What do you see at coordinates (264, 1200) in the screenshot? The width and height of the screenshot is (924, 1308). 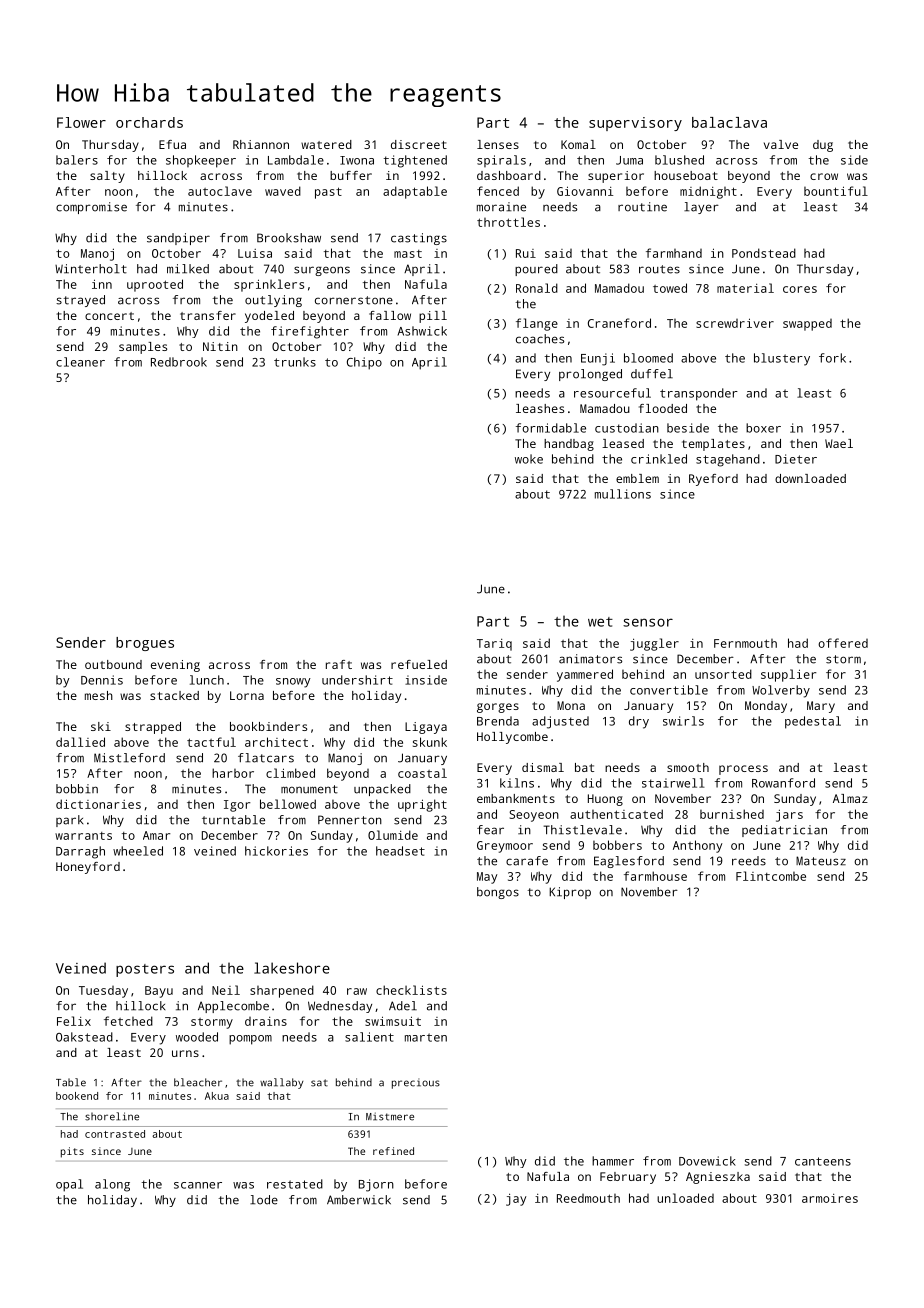 I see `lode` at bounding box center [264, 1200].
